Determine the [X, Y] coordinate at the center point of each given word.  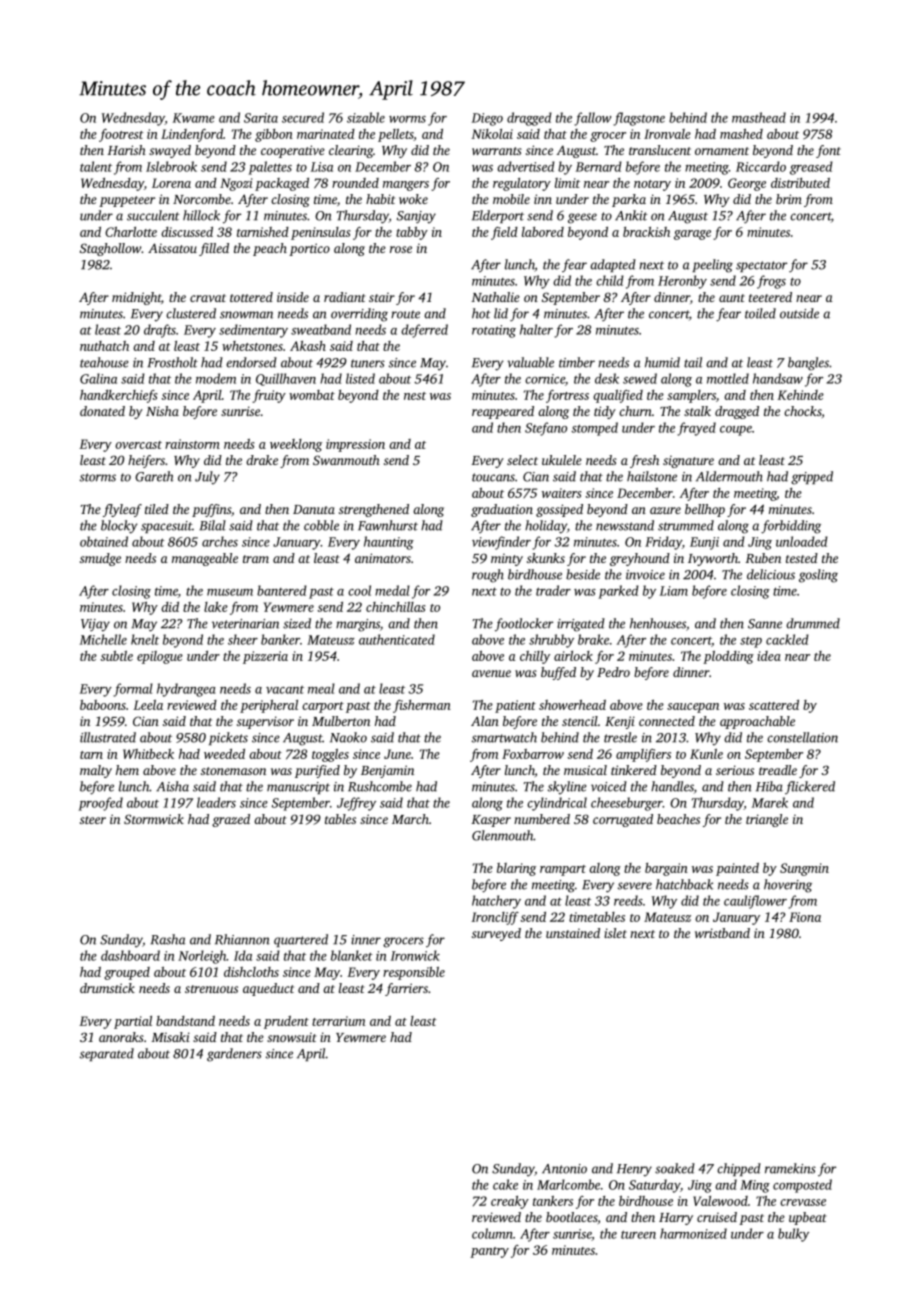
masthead [759, 117]
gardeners [234, 1055]
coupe [736, 431]
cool [359, 590]
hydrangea [186, 690]
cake [505, 1184]
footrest [121, 135]
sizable [366, 117]
